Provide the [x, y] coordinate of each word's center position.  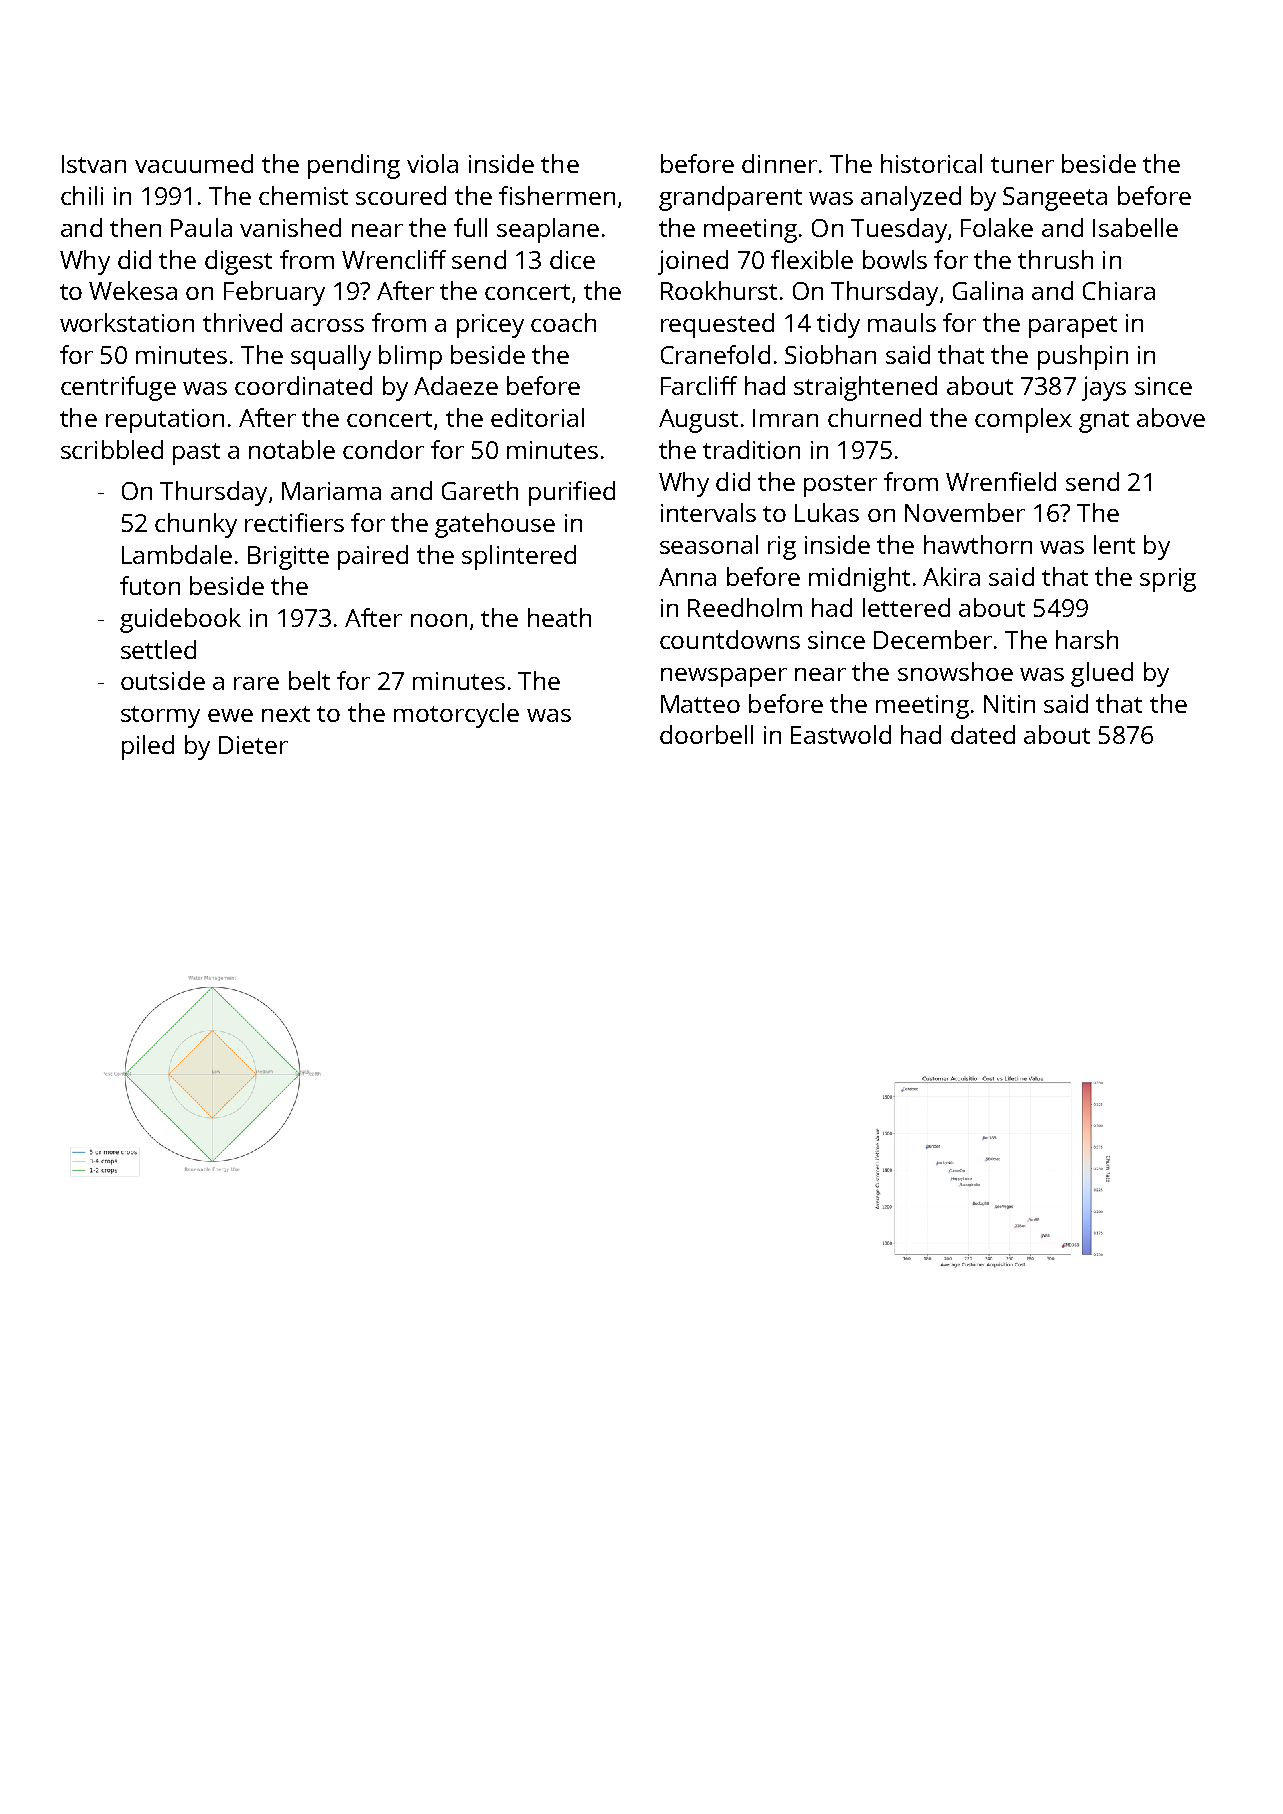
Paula [201, 227]
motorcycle [456, 715]
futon [150, 585]
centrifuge [118, 388]
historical [931, 163]
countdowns [730, 639]
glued [1102, 674]
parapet [1073, 327]
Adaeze [456, 385]
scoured [401, 195]
